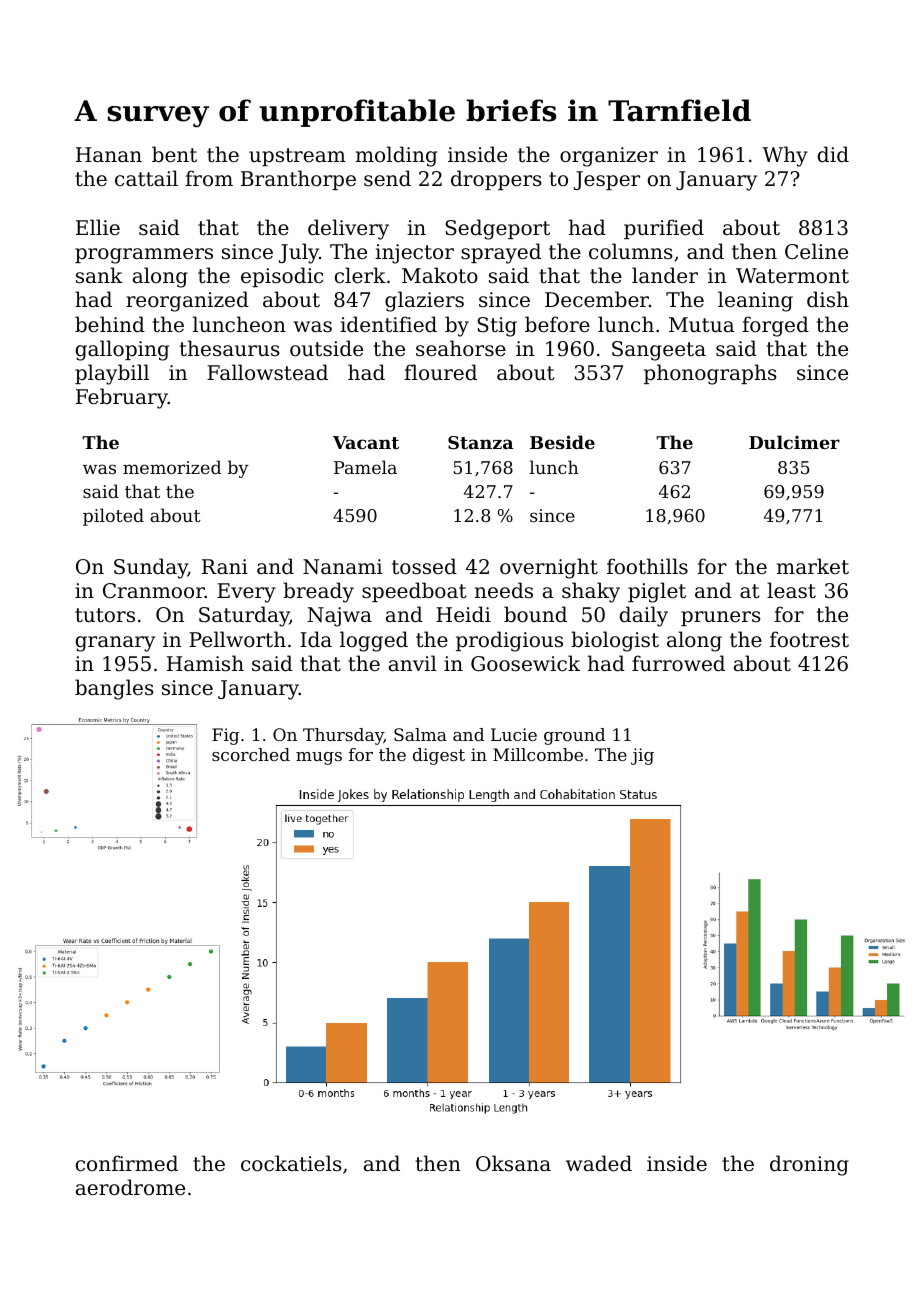 The image size is (924, 1308). What do you see at coordinates (225, 567) in the document?
I see `Rani` at bounding box center [225, 567].
